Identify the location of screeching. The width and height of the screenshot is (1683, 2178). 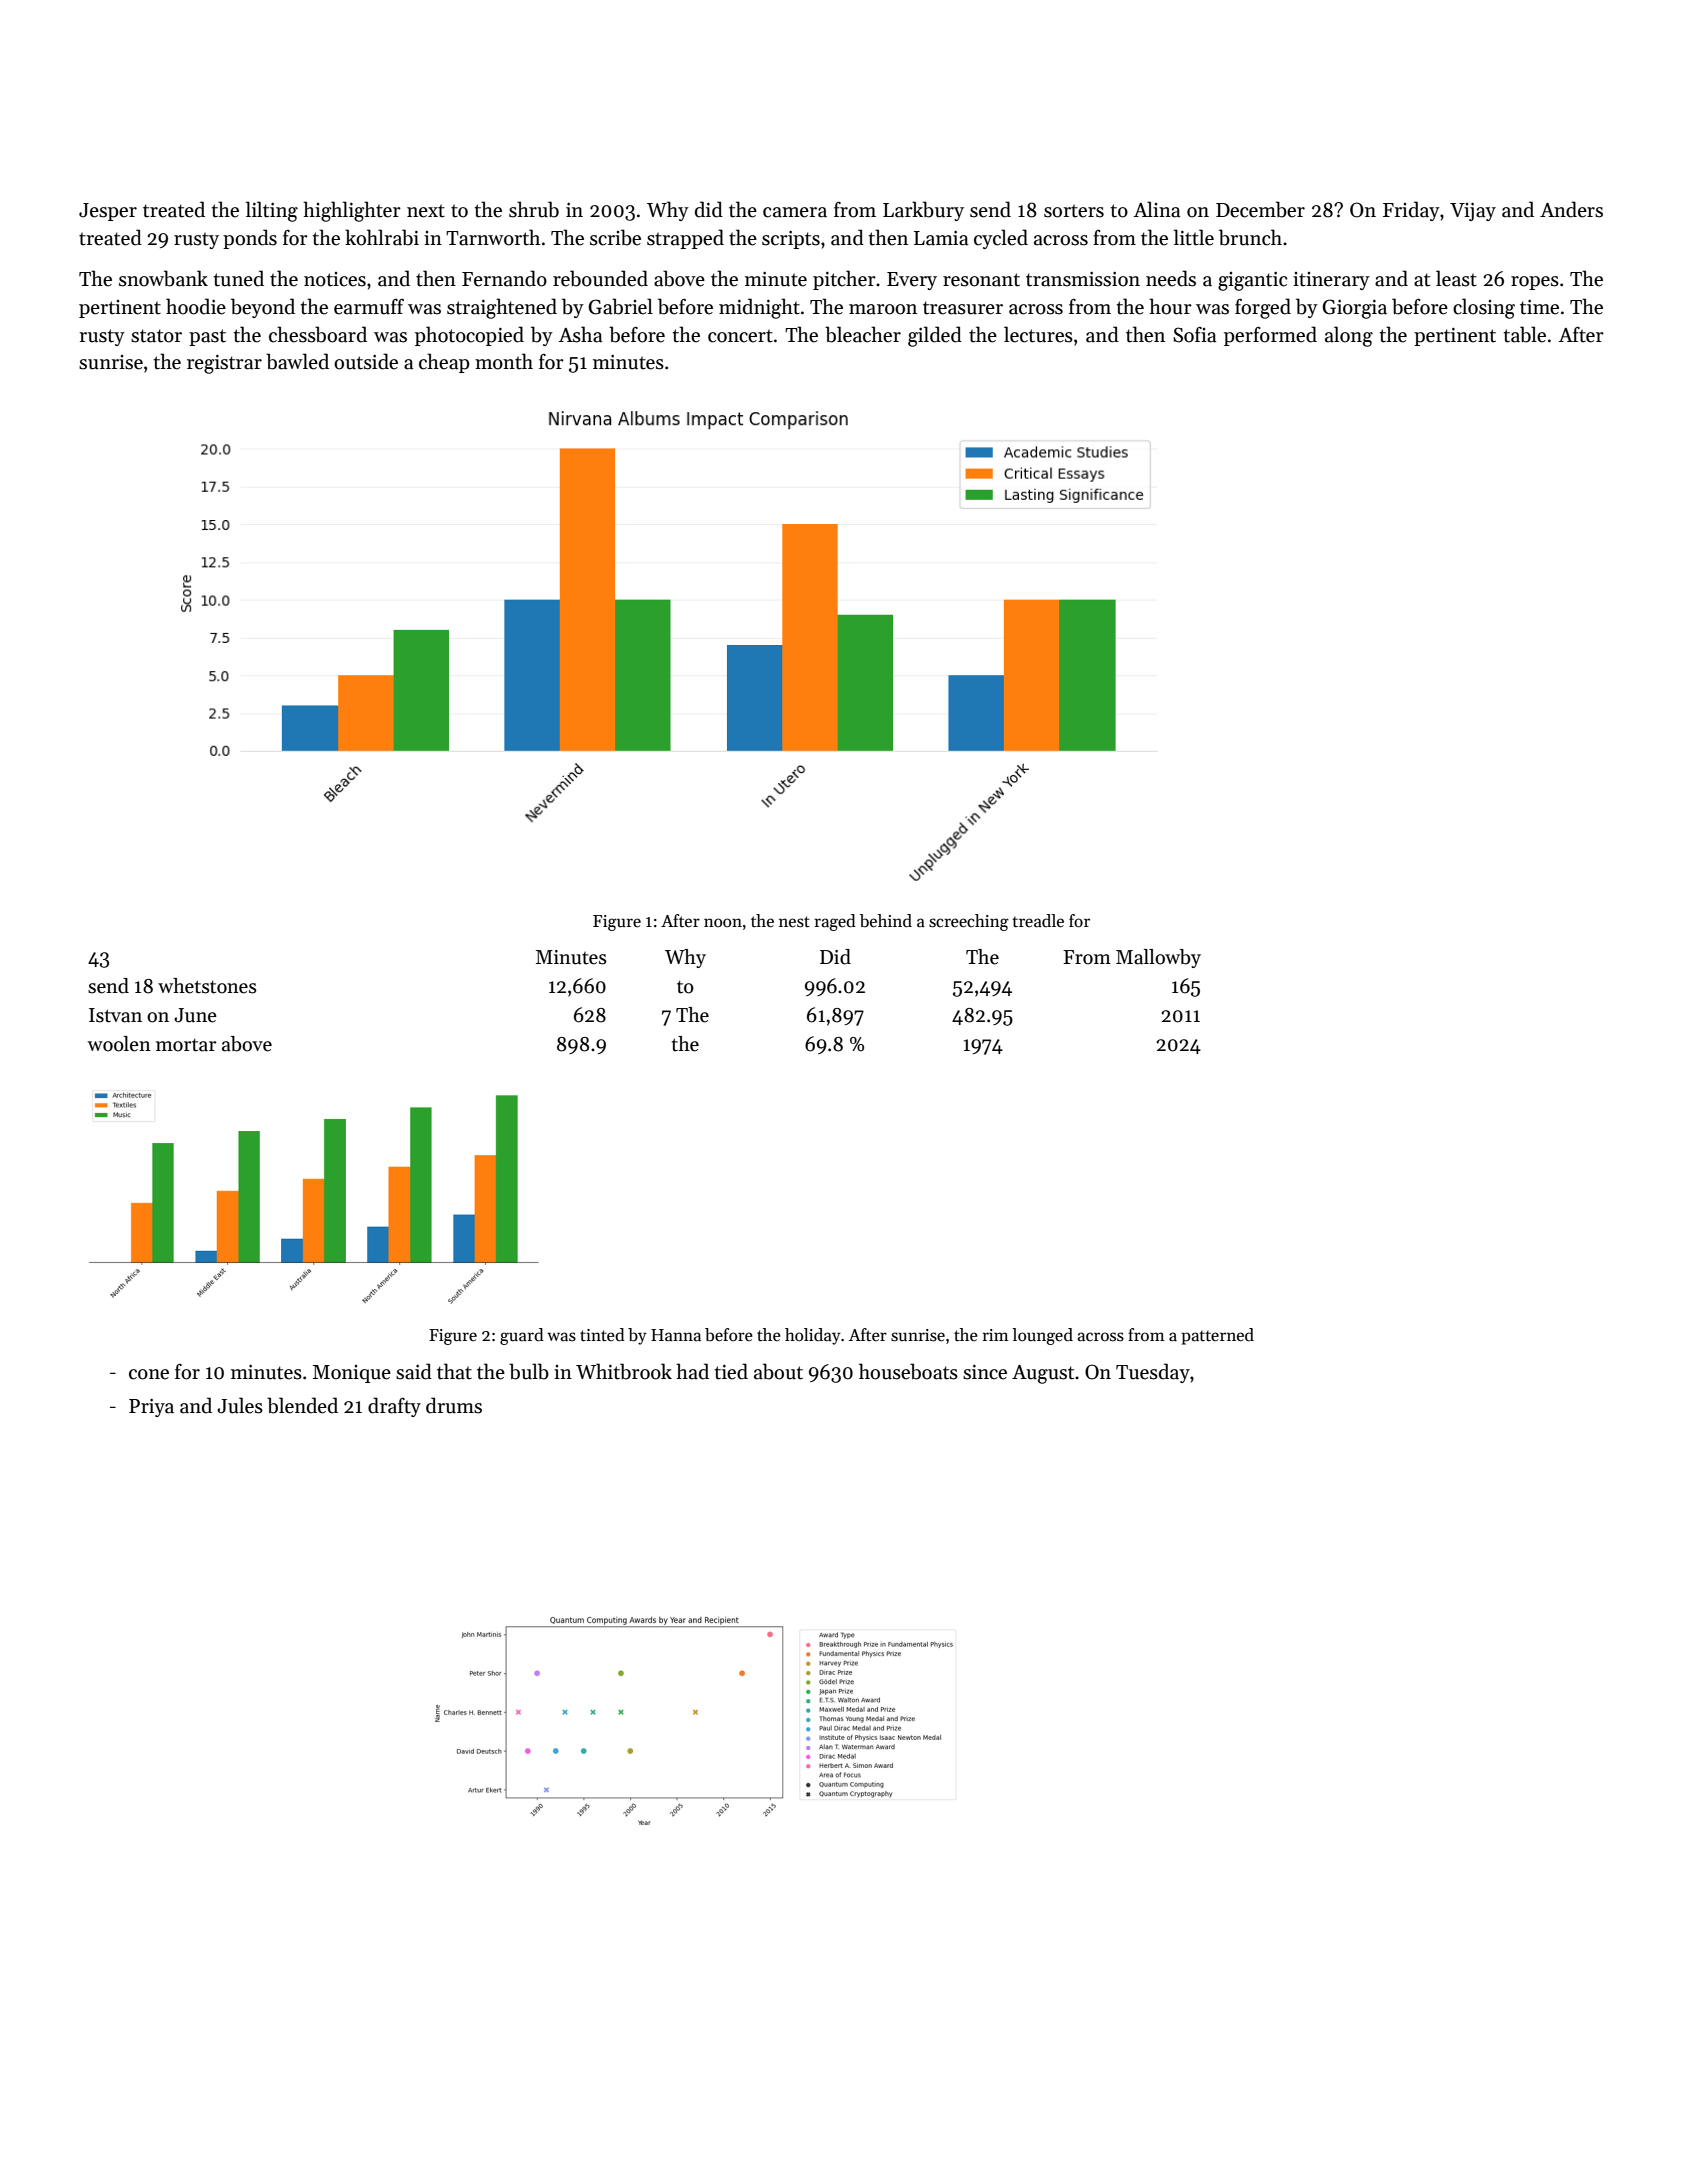
(969, 922).
